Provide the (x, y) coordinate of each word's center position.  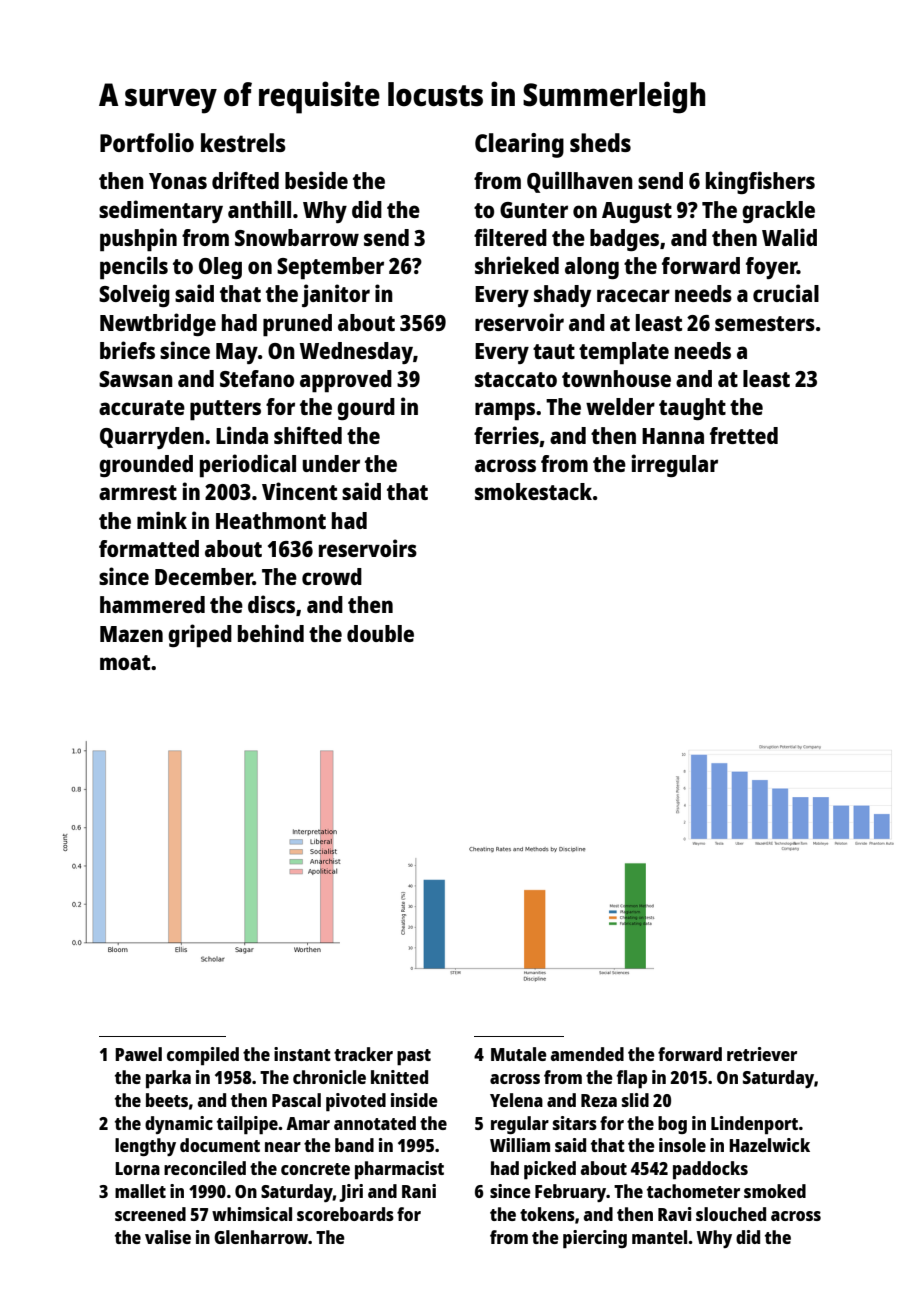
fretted (744, 435)
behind (271, 633)
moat (125, 662)
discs (271, 604)
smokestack (533, 491)
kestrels (243, 142)
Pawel (138, 1054)
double (380, 633)
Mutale (519, 1054)
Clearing (519, 145)
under (331, 463)
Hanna (673, 436)
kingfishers (760, 182)
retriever (762, 1054)
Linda (242, 435)
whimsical (252, 1214)
